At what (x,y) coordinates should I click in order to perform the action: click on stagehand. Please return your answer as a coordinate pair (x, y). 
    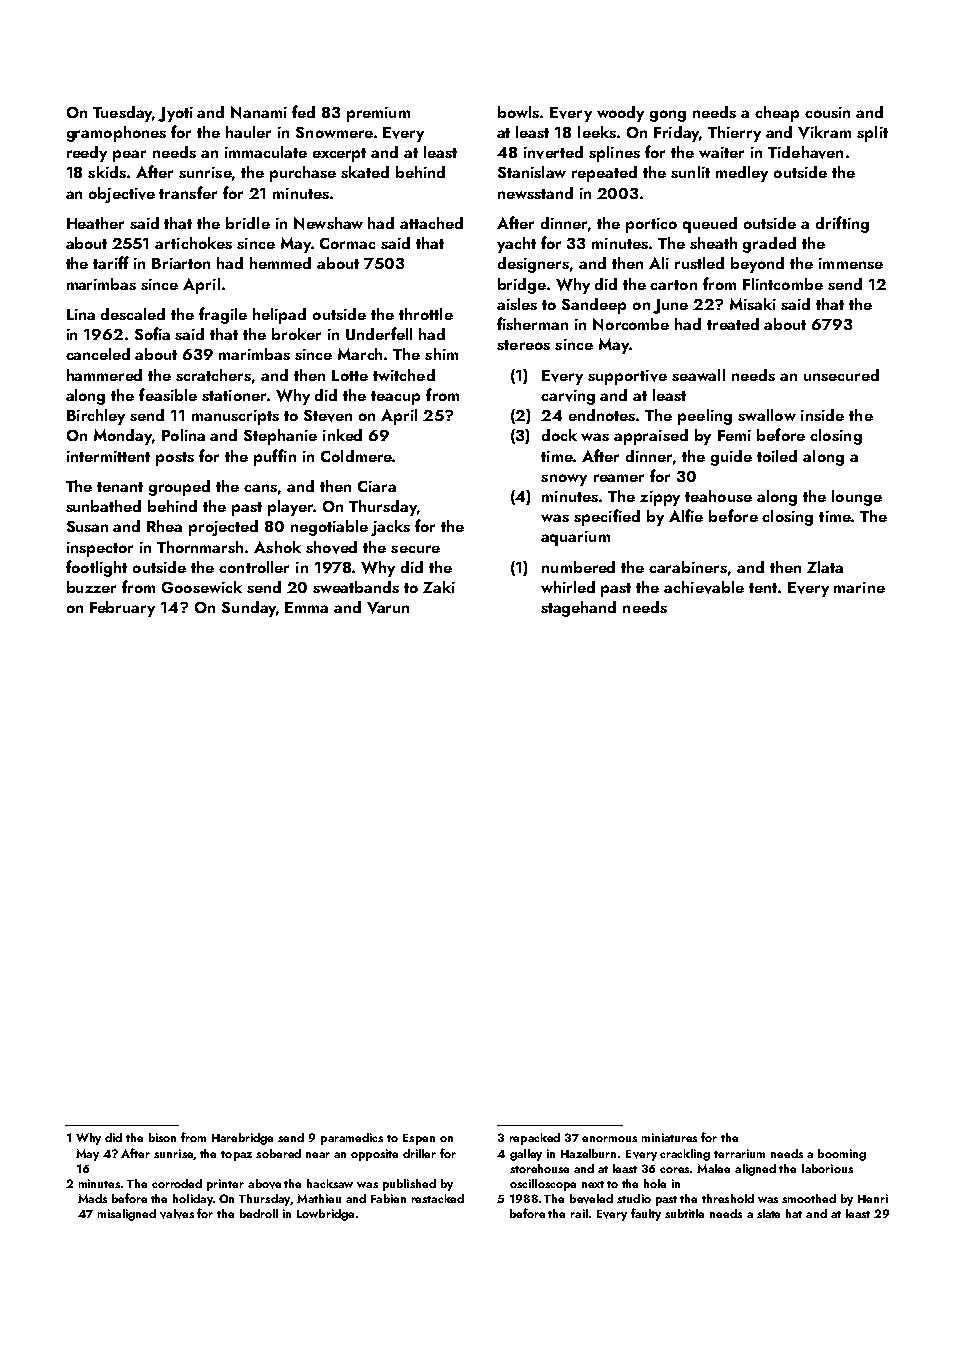
    Looking at the image, I should click on (578, 609).
